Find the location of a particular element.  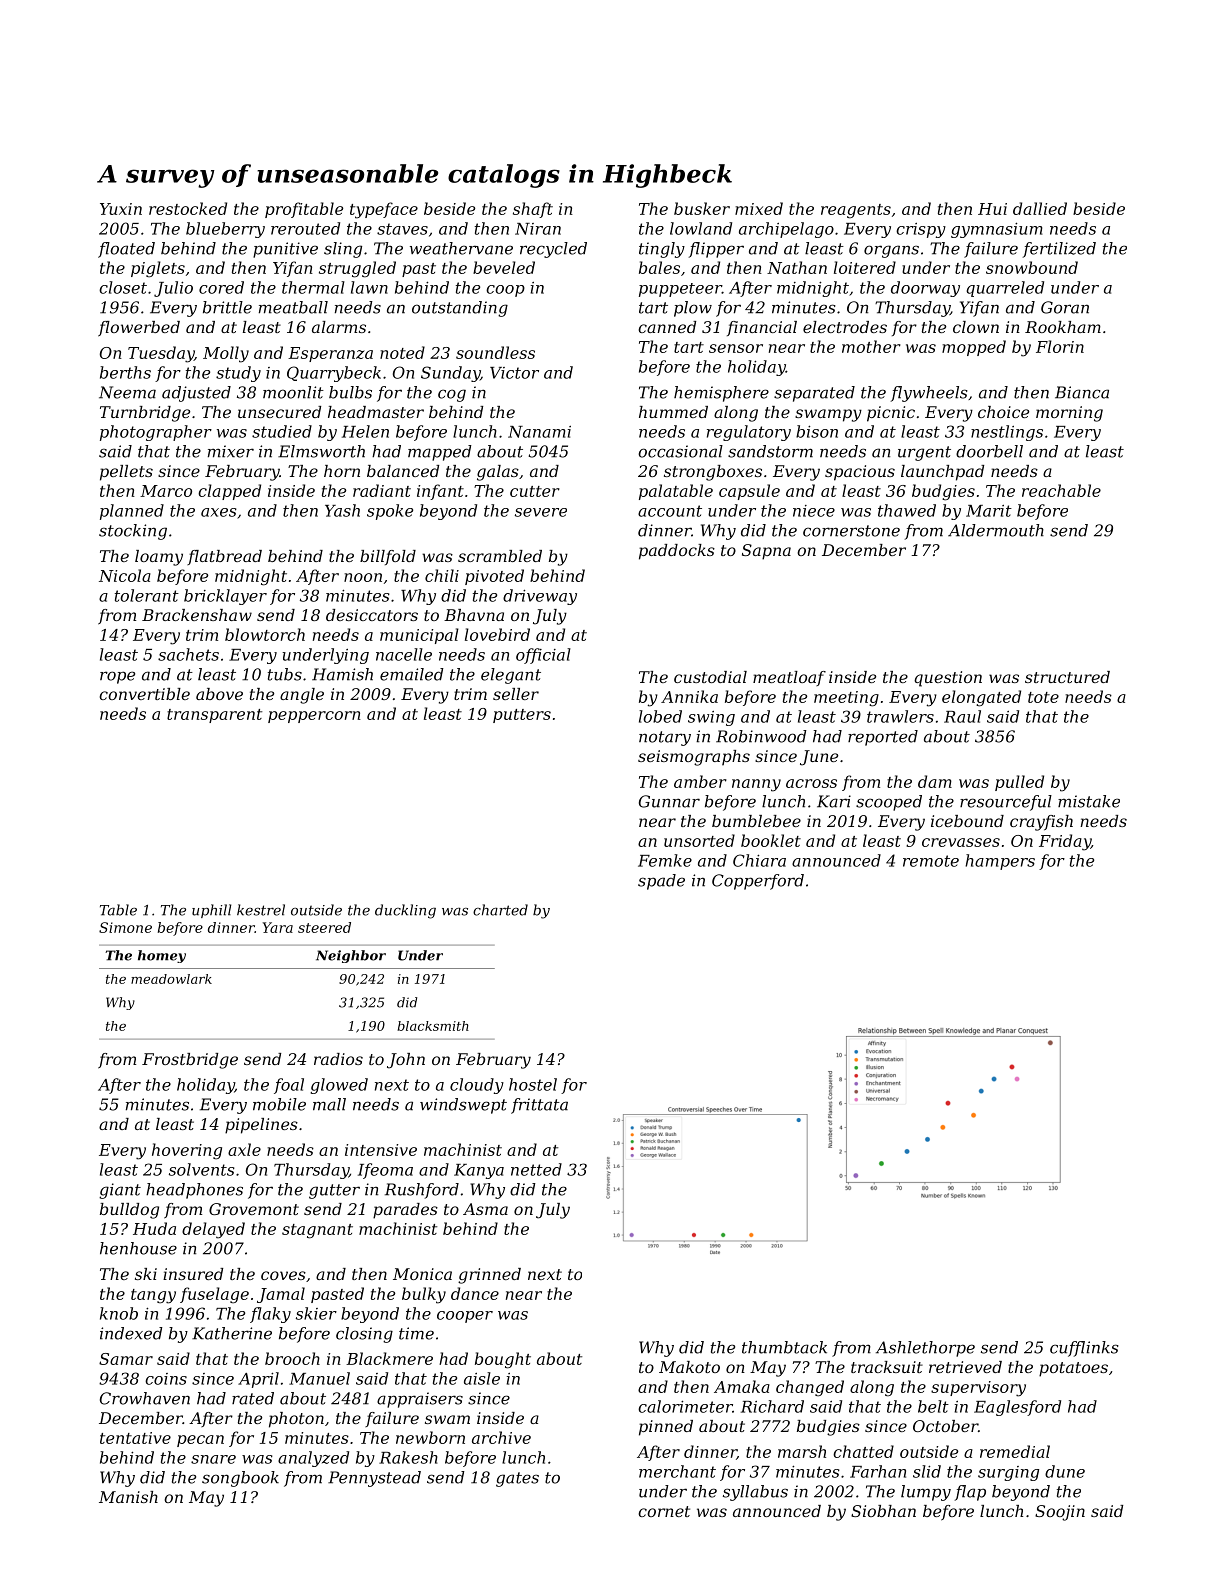

crispy is located at coordinates (921, 230).
